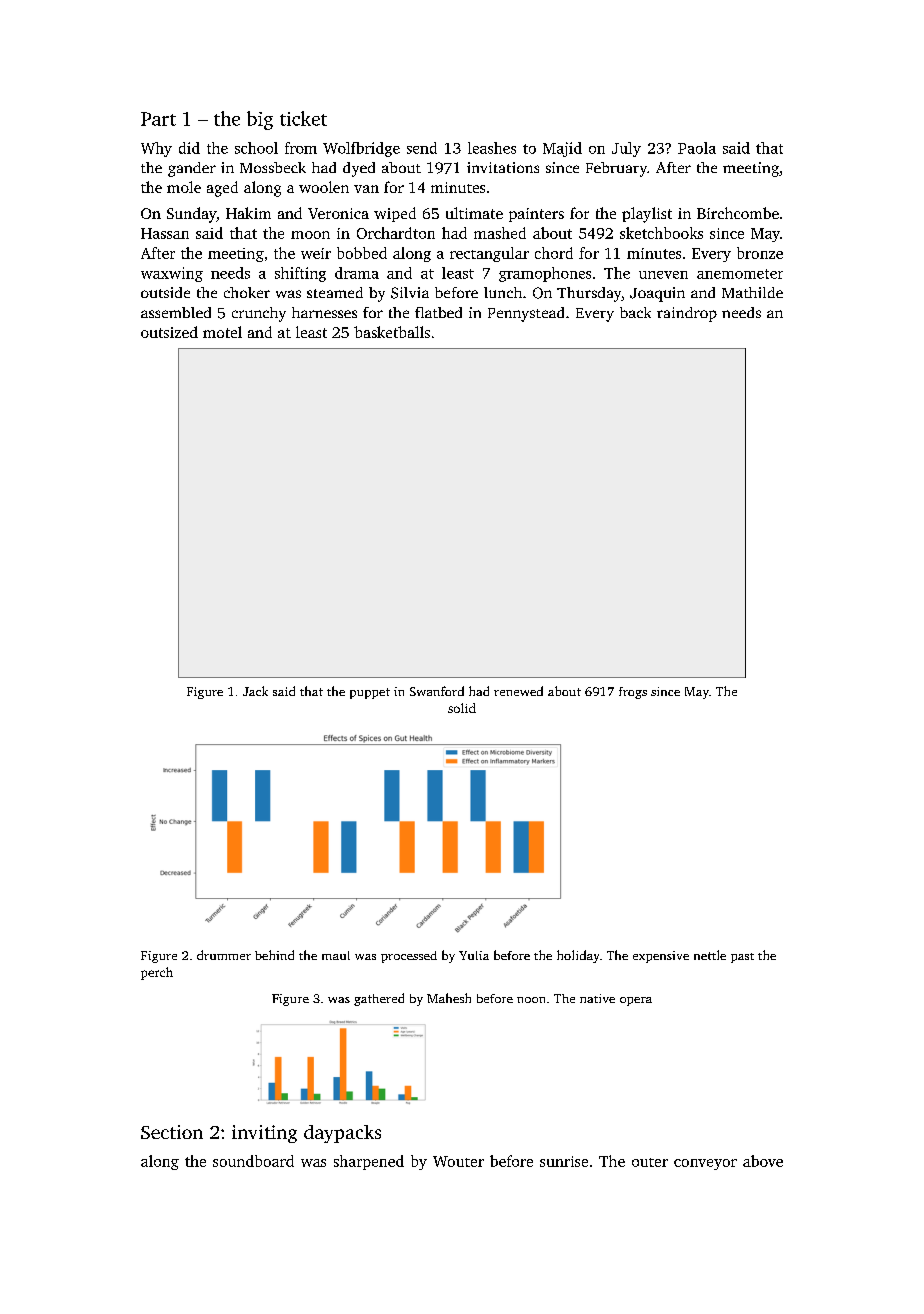 Image resolution: width=924 pixels, height=1314 pixels. Describe the element at coordinates (489, 254) in the document. I see `rectangular` at that location.
